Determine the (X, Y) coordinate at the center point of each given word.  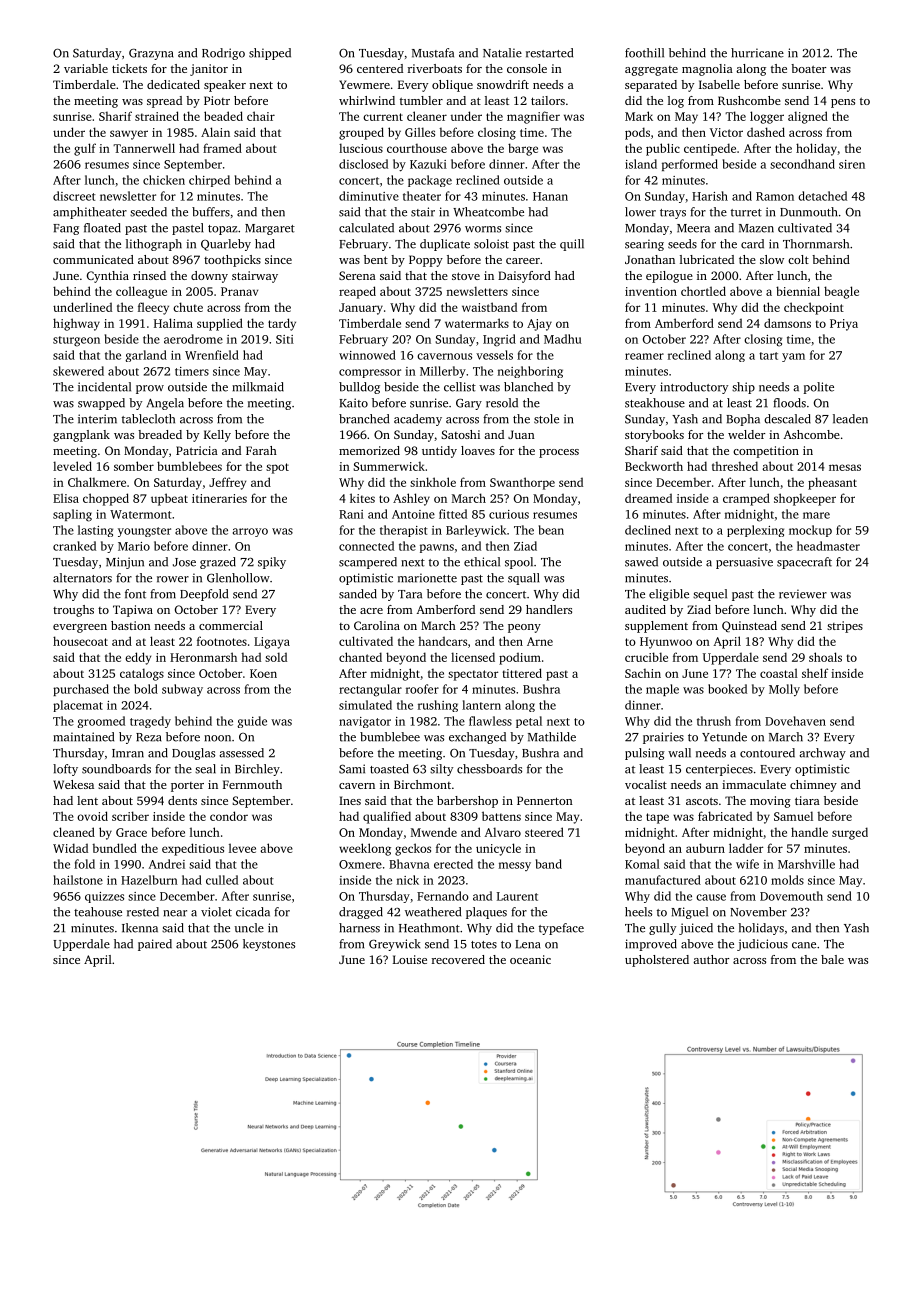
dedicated (173, 84)
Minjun (125, 563)
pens (843, 103)
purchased (81, 690)
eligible (669, 595)
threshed (735, 466)
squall (523, 579)
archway (822, 754)
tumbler (421, 100)
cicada (253, 912)
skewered (78, 371)
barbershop (467, 802)
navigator (365, 722)
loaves (478, 450)
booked (727, 689)
